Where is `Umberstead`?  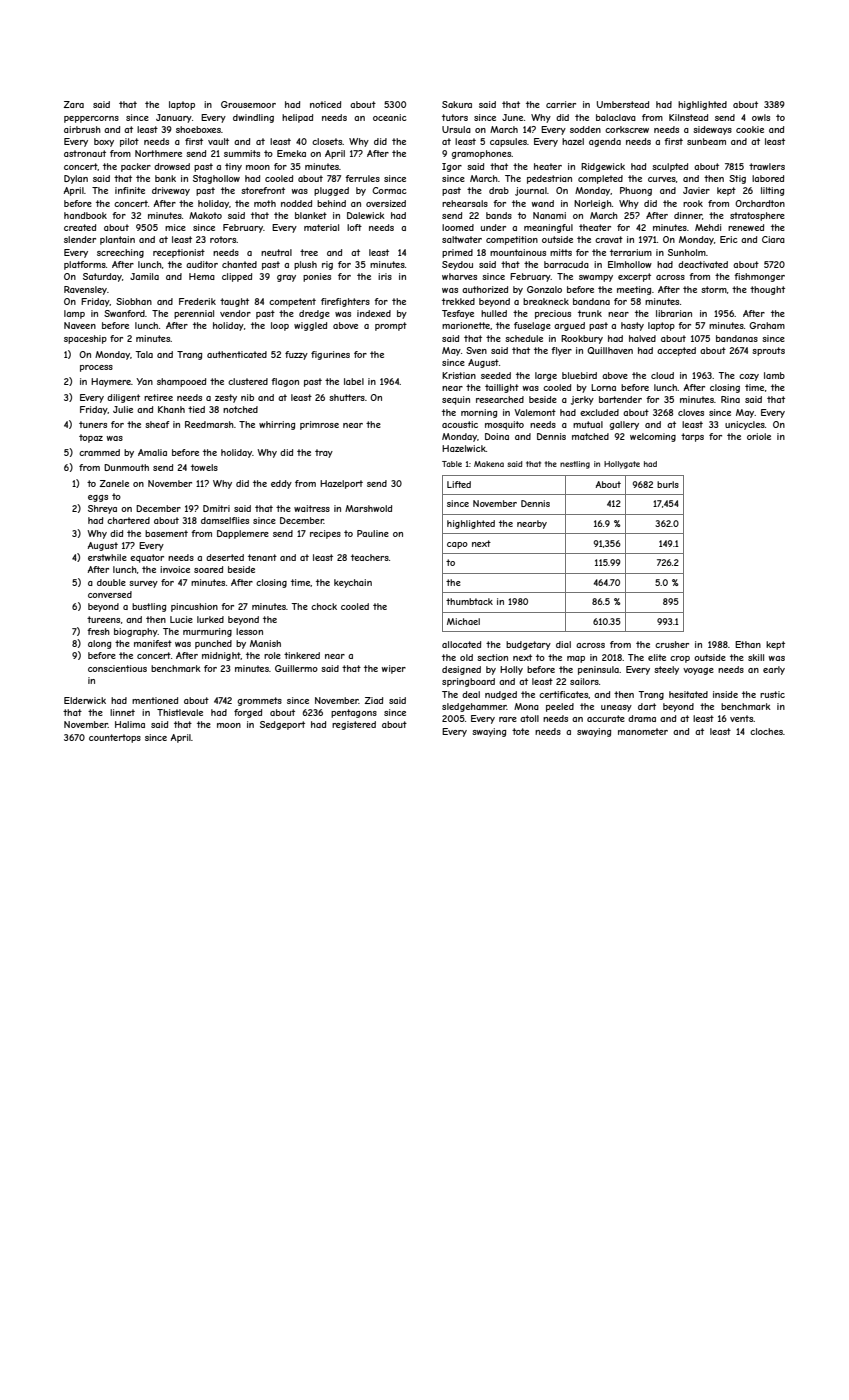 Umberstead is located at coordinates (623, 104).
